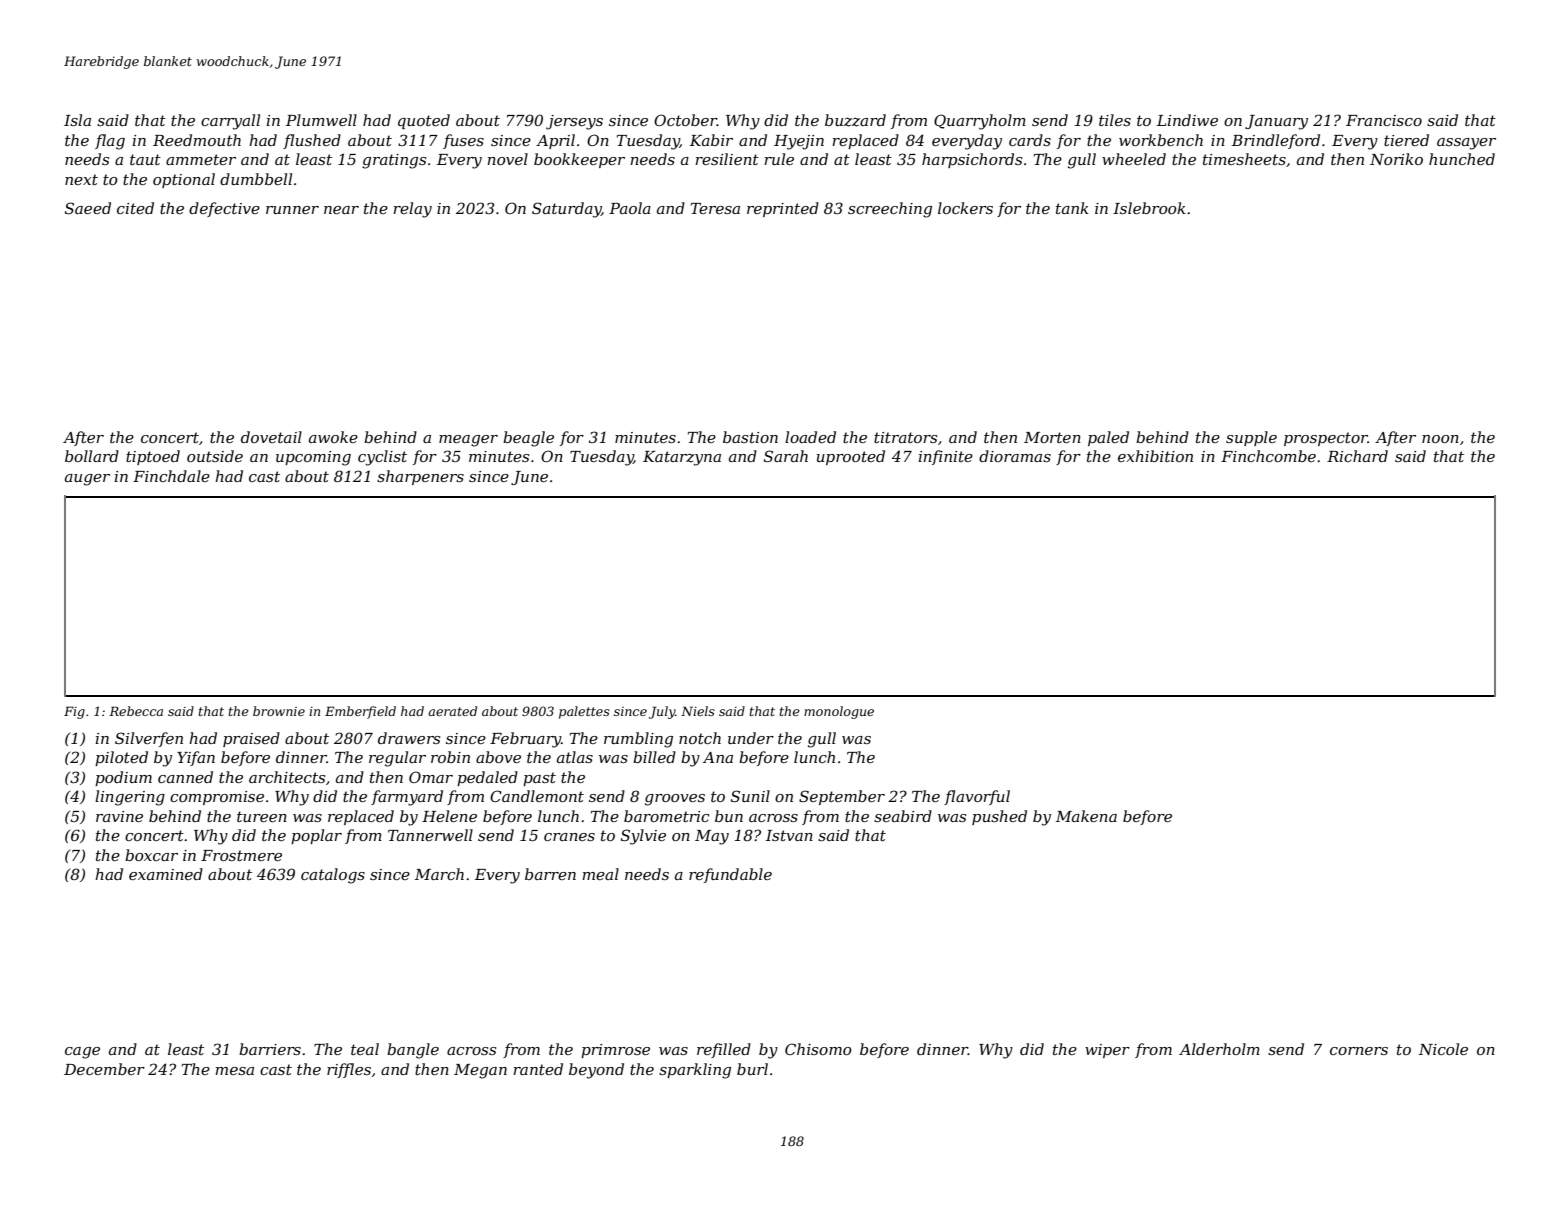 The height and width of the page is (1206, 1560). What do you see at coordinates (292, 210) in the page?
I see `runner` at bounding box center [292, 210].
